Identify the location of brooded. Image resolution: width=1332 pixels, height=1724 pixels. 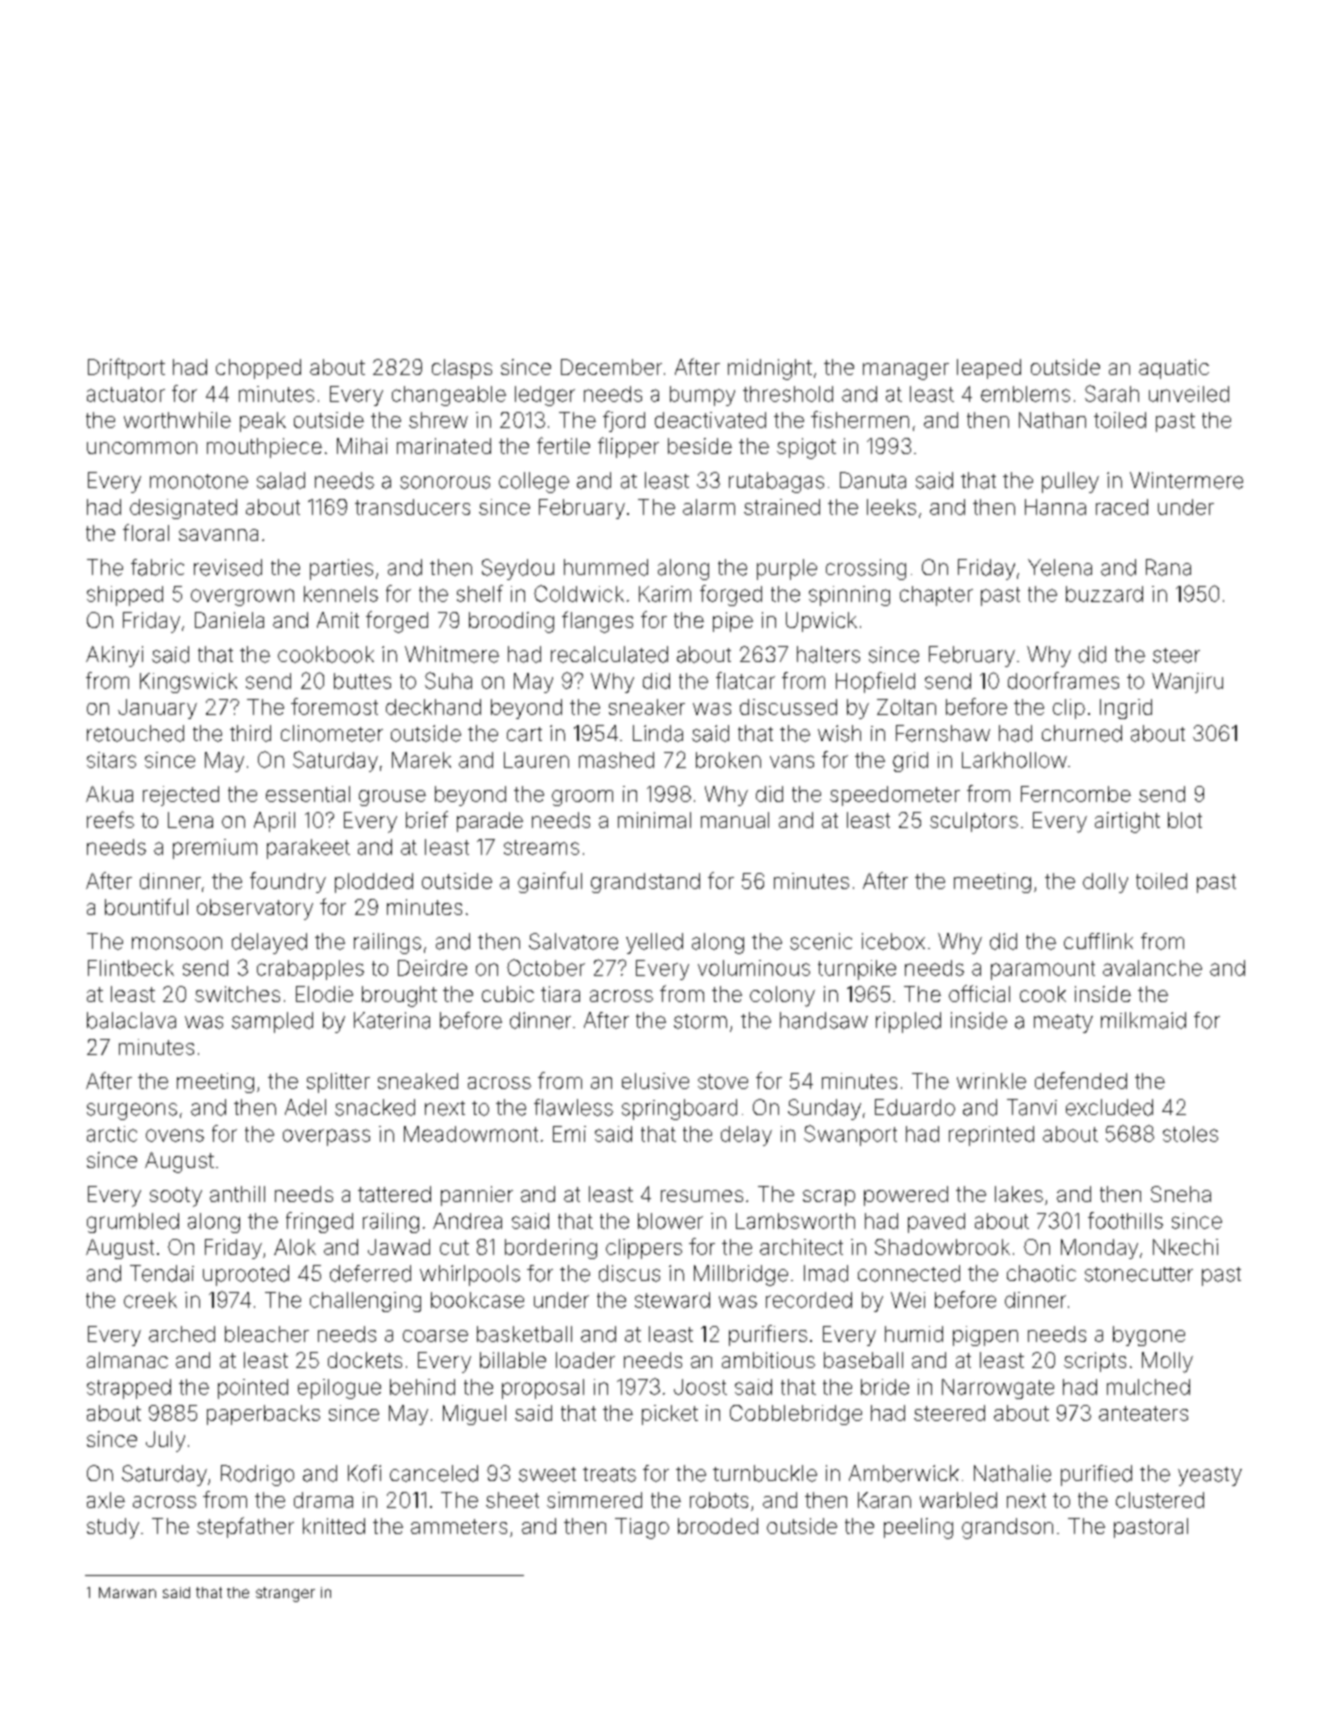
(718, 1526).
